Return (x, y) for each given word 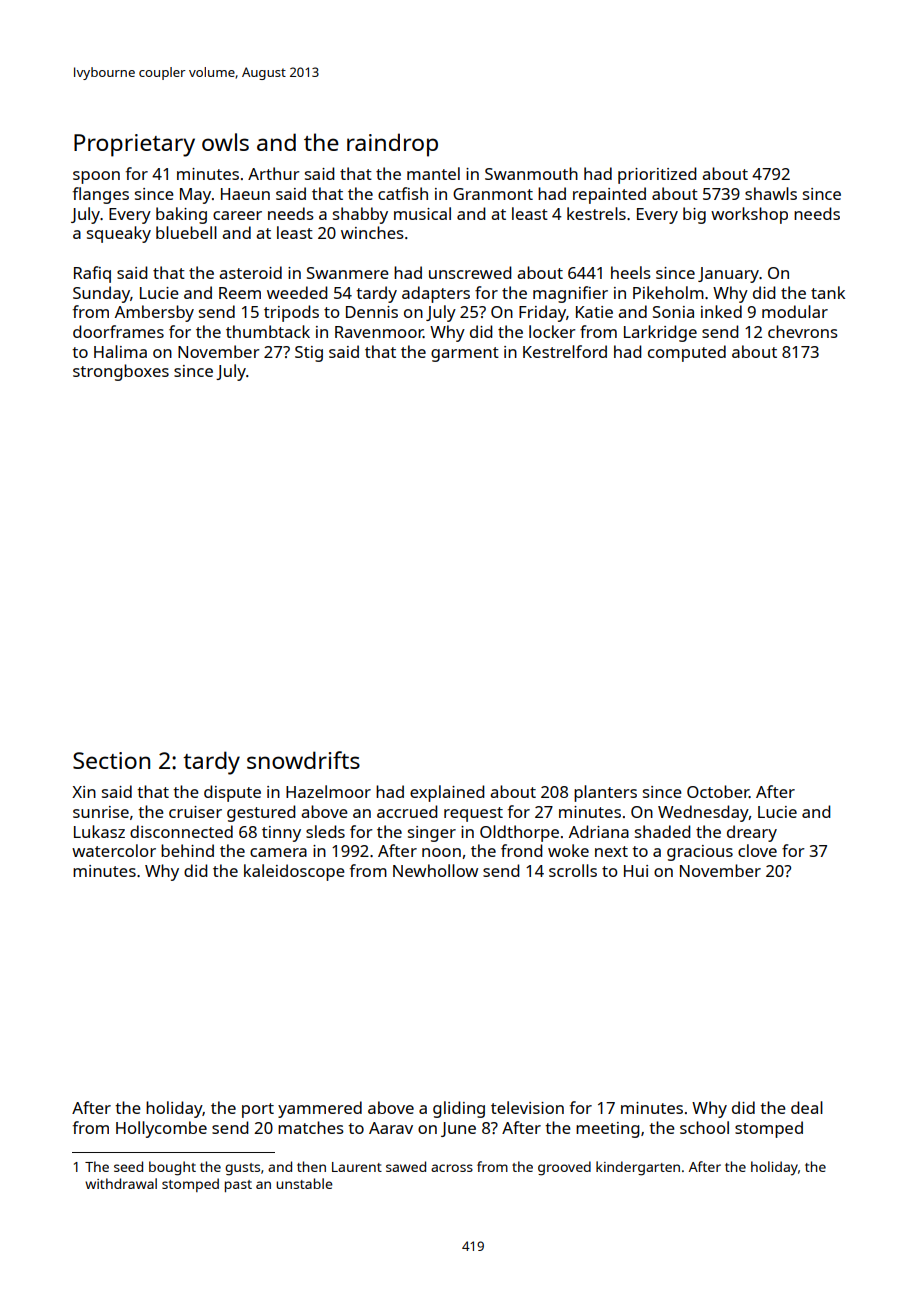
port (258, 1110)
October (718, 791)
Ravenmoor (379, 332)
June (458, 1129)
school (704, 1127)
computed (687, 353)
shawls (771, 193)
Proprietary (134, 145)
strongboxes (121, 372)
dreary (752, 833)
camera (278, 852)
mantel (433, 173)
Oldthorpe (519, 833)
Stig (309, 354)
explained (447, 793)
